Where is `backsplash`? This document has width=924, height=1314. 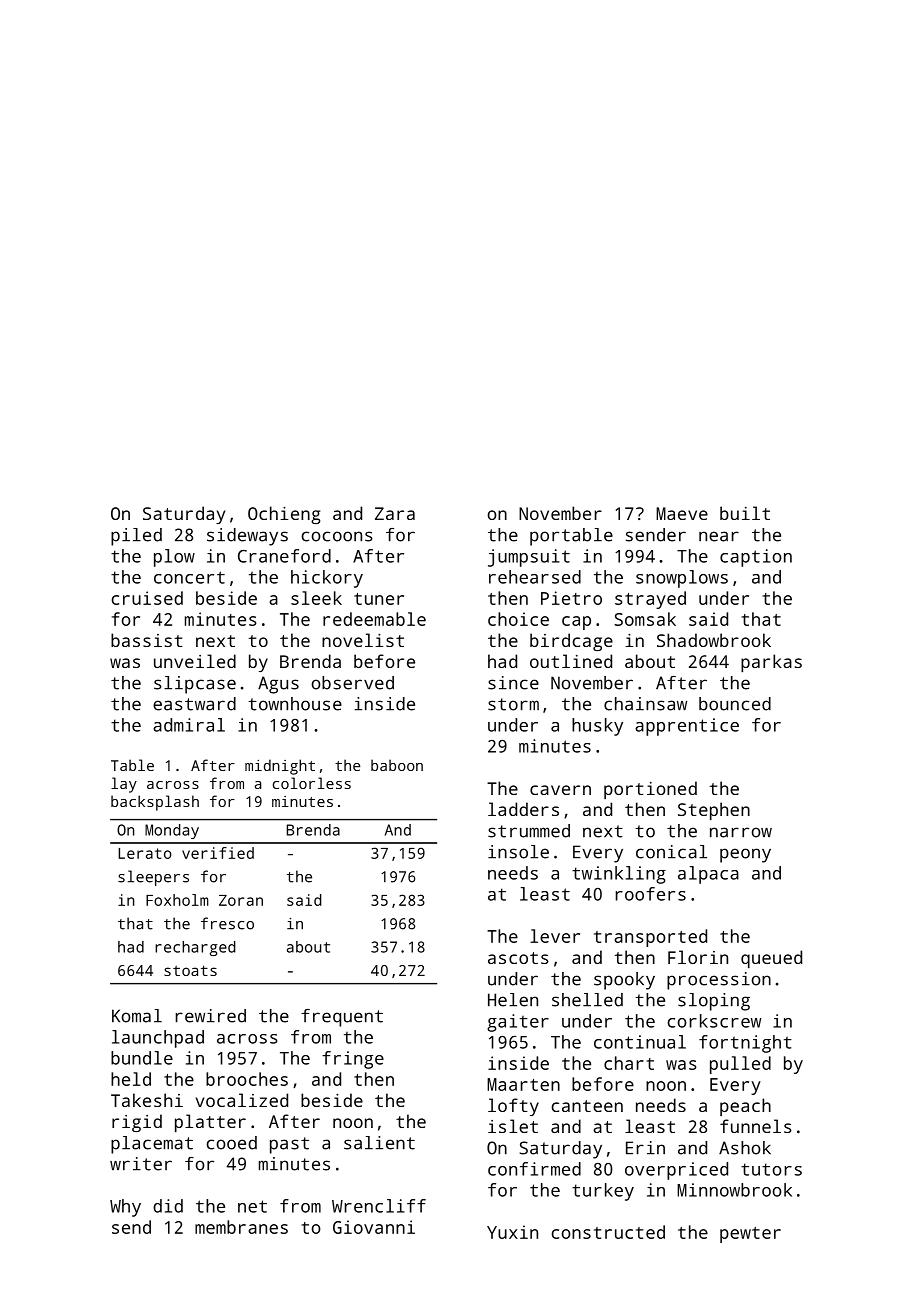 backsplash is located at coordinates (155, 803).
